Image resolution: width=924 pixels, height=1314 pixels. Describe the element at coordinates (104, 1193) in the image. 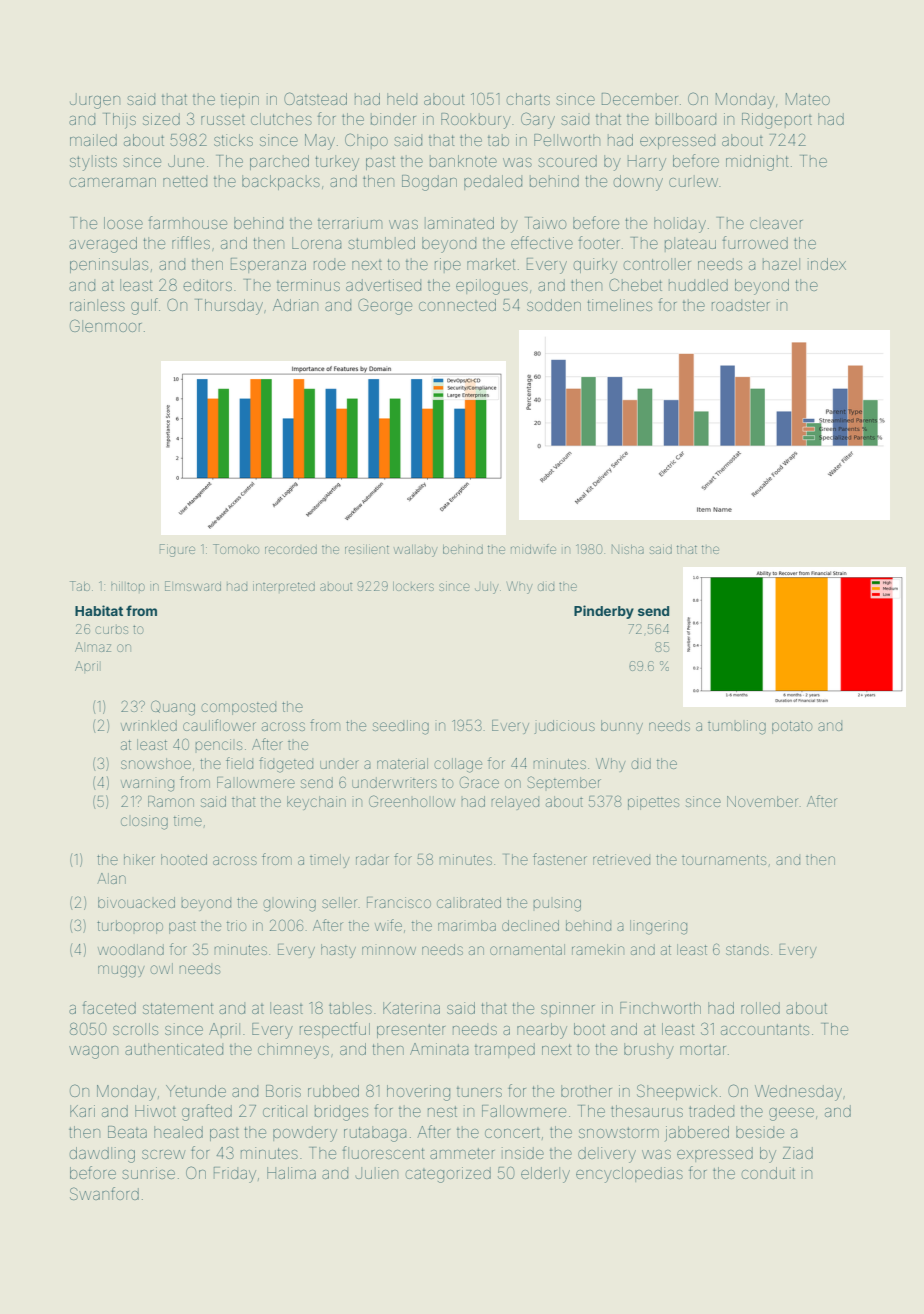

I see `Swanford` at that location.
